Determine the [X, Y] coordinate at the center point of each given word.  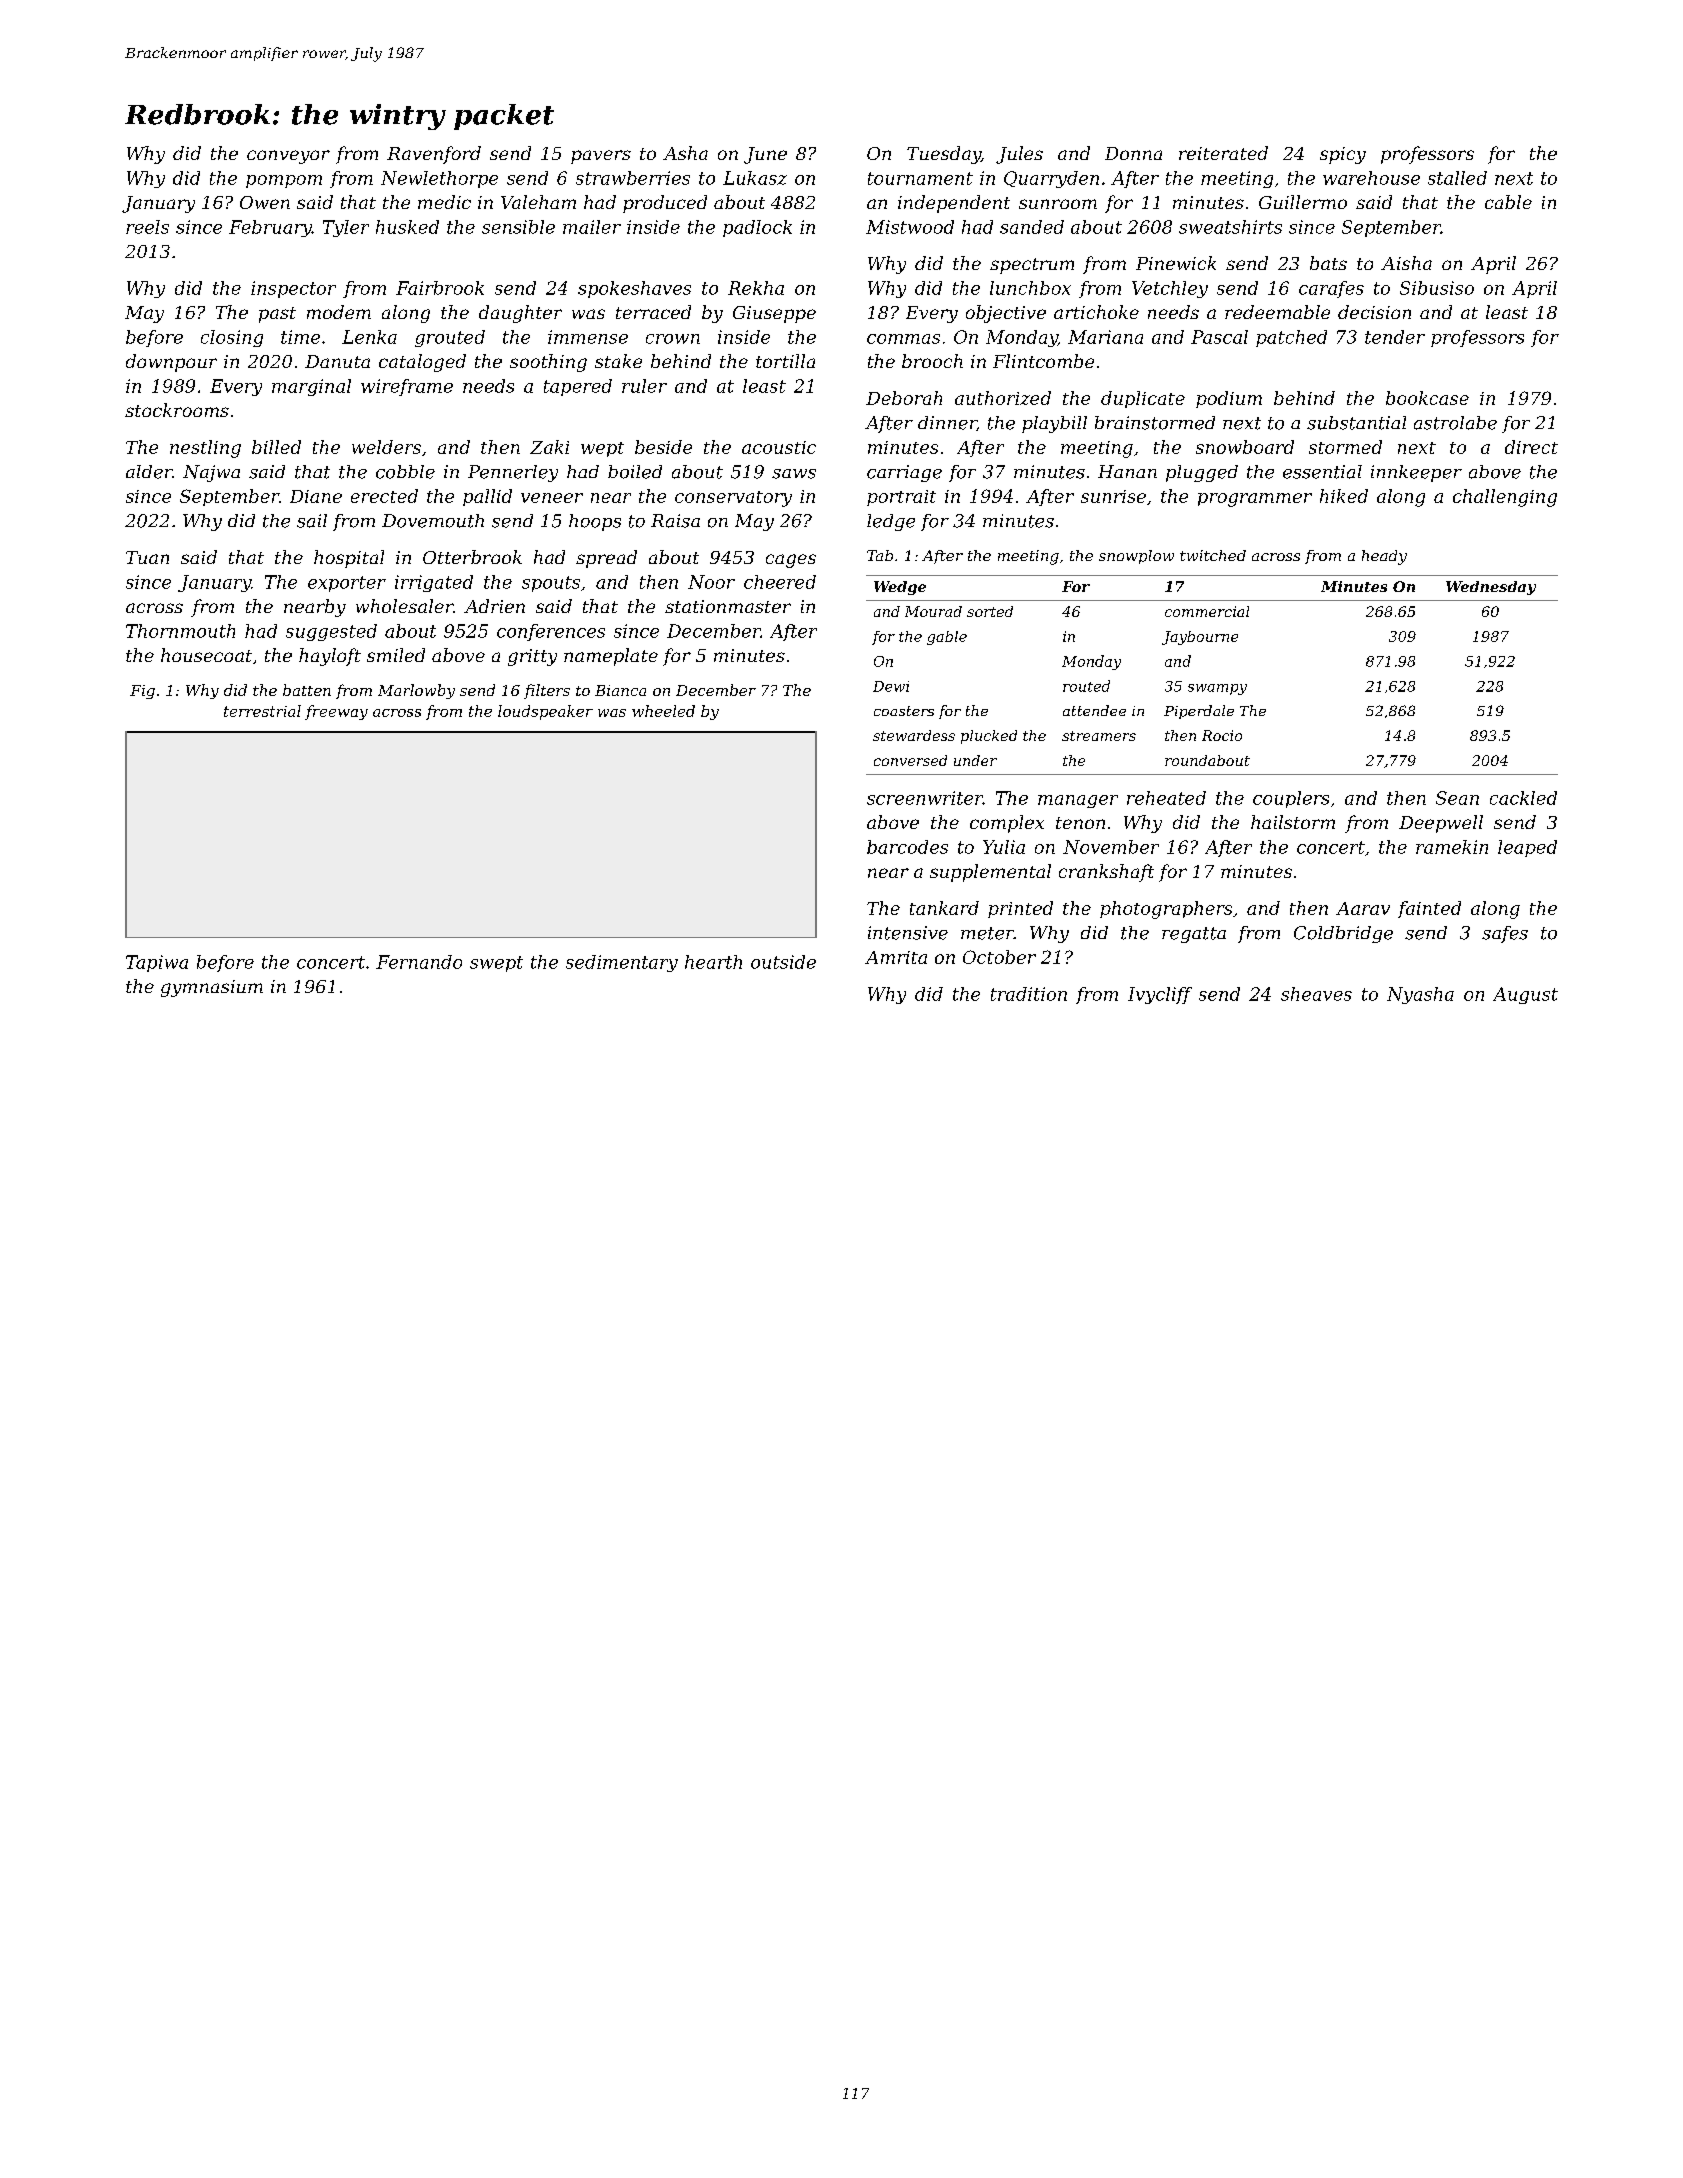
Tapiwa [157, 963]
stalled [1457, 178]
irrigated [434, 583]
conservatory [733, 499]
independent [954, 204]
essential [1322, 472]
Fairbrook [440, 288]
